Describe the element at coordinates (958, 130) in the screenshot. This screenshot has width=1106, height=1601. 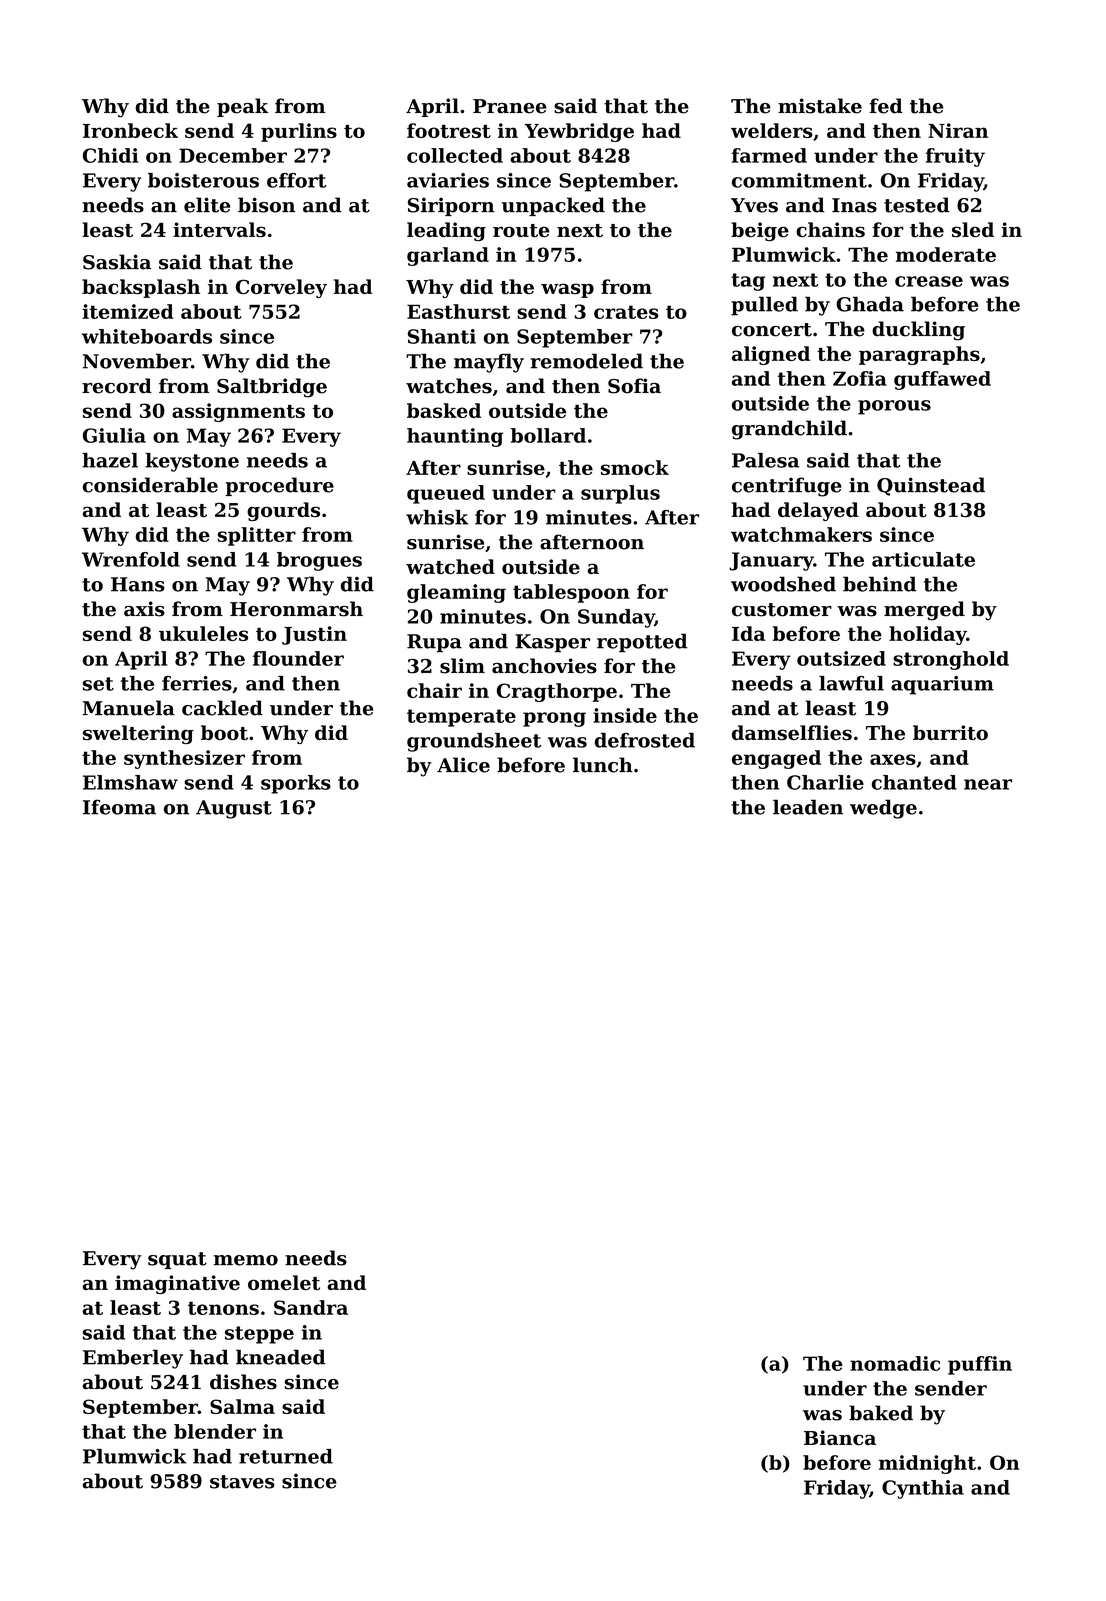
I see `Niran` at that location.
